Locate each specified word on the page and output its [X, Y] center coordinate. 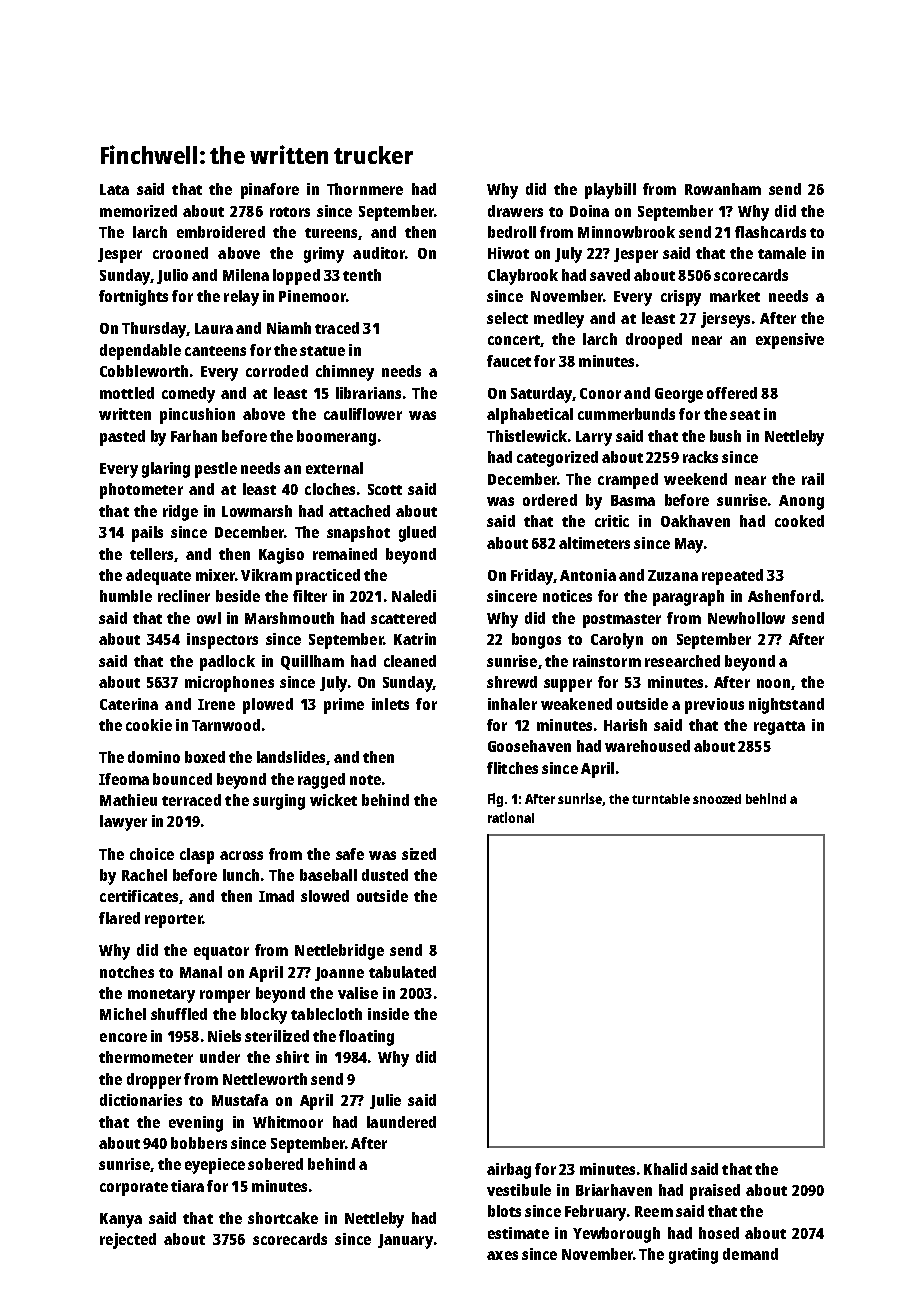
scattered [403, 618]
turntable [661, 799]
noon [773, 683]
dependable [140, 352]
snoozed [717, 799]
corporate [134, 1189]
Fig [495, 800]
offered [732, 393]
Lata [114, 189]
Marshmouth [289, 618]
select [507, 318]
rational [511, 817]
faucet [509, 361]
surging [279, 802]
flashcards [770, 232]
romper [225, 996]
